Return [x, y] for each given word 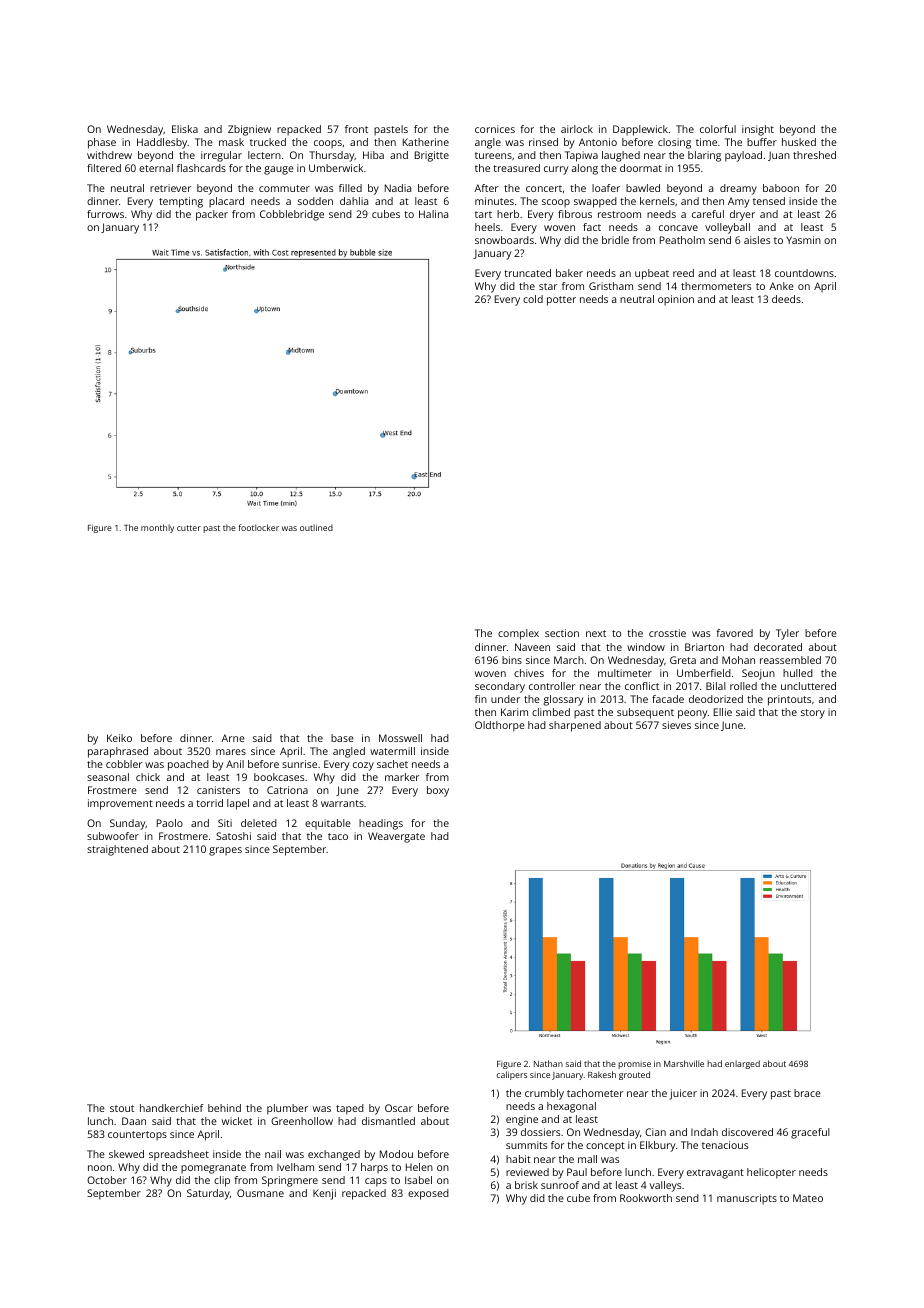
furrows [105, 214]
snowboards [504, 240]
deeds [786, 299]
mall [587, 1159]
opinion [676, 300]
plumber [287, 1109]
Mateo [808, 1198]
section [562, 633]
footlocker [258, 527]
